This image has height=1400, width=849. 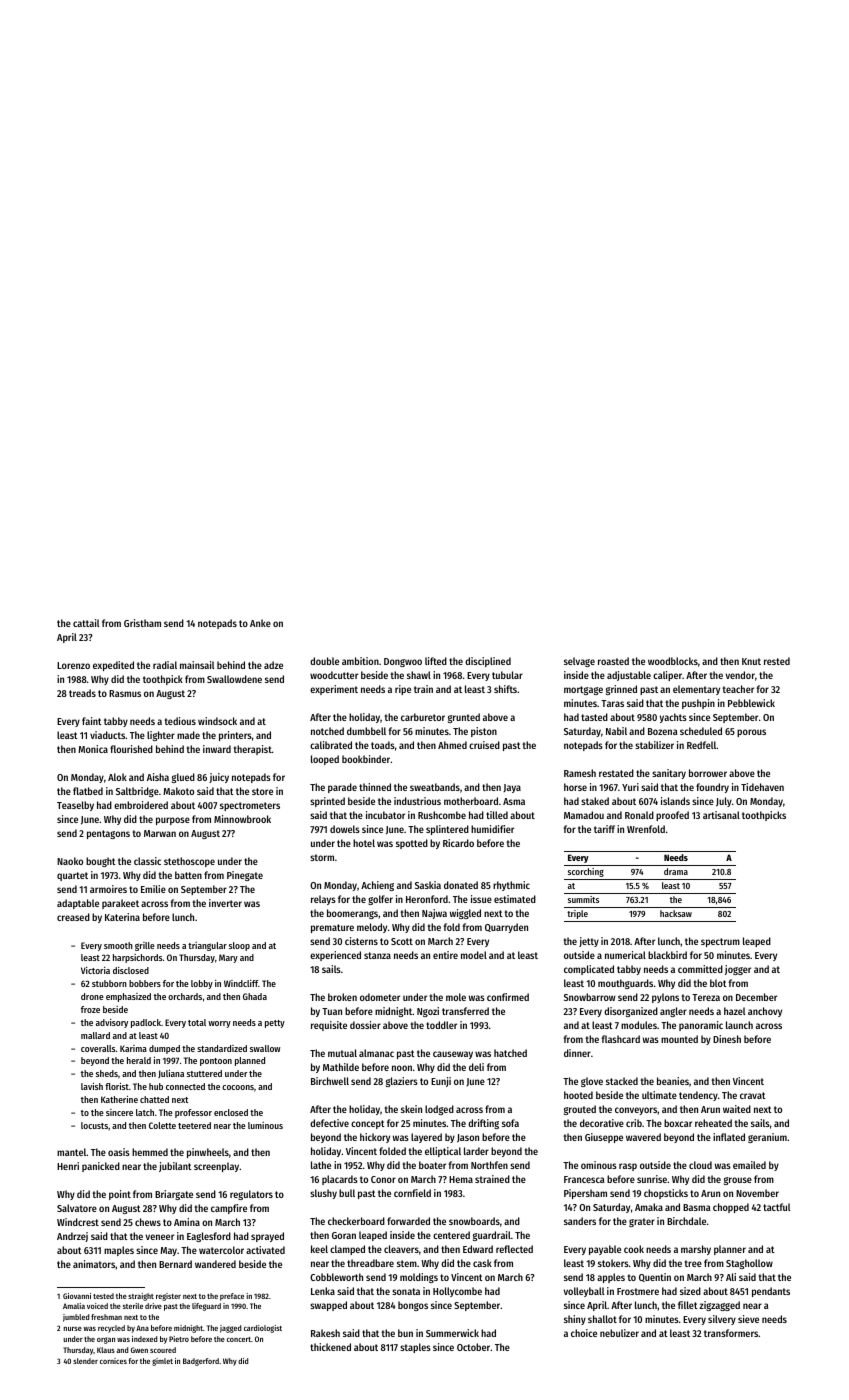 I want to click on Henri, so click(x=68, y=1166).
